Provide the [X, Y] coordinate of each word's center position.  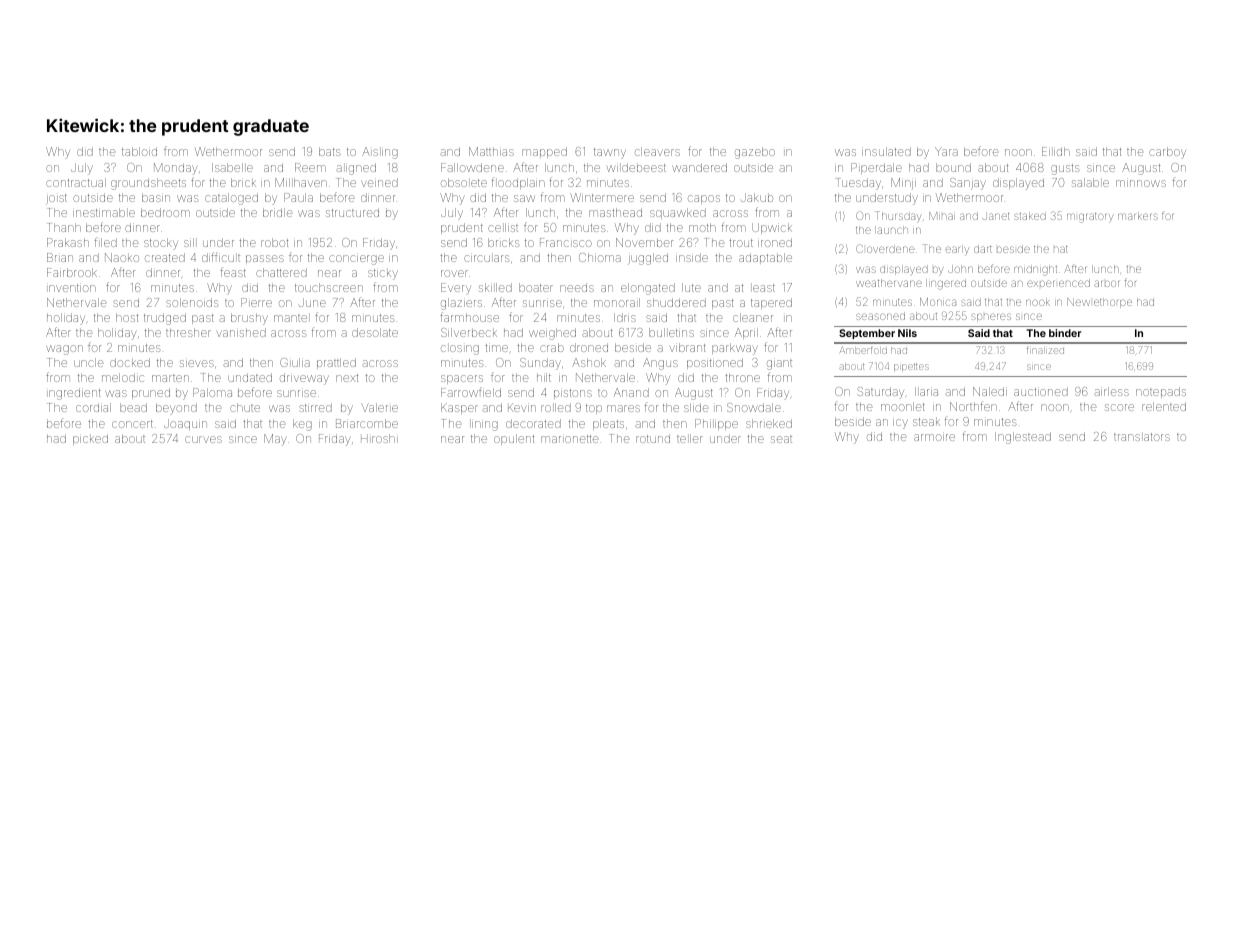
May [275, 440]
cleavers [657, 151]
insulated [886, 151]
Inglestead [1023, 438]
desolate [375, 332]
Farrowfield [471, 392]
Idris [625, 317]
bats [330, 151]
